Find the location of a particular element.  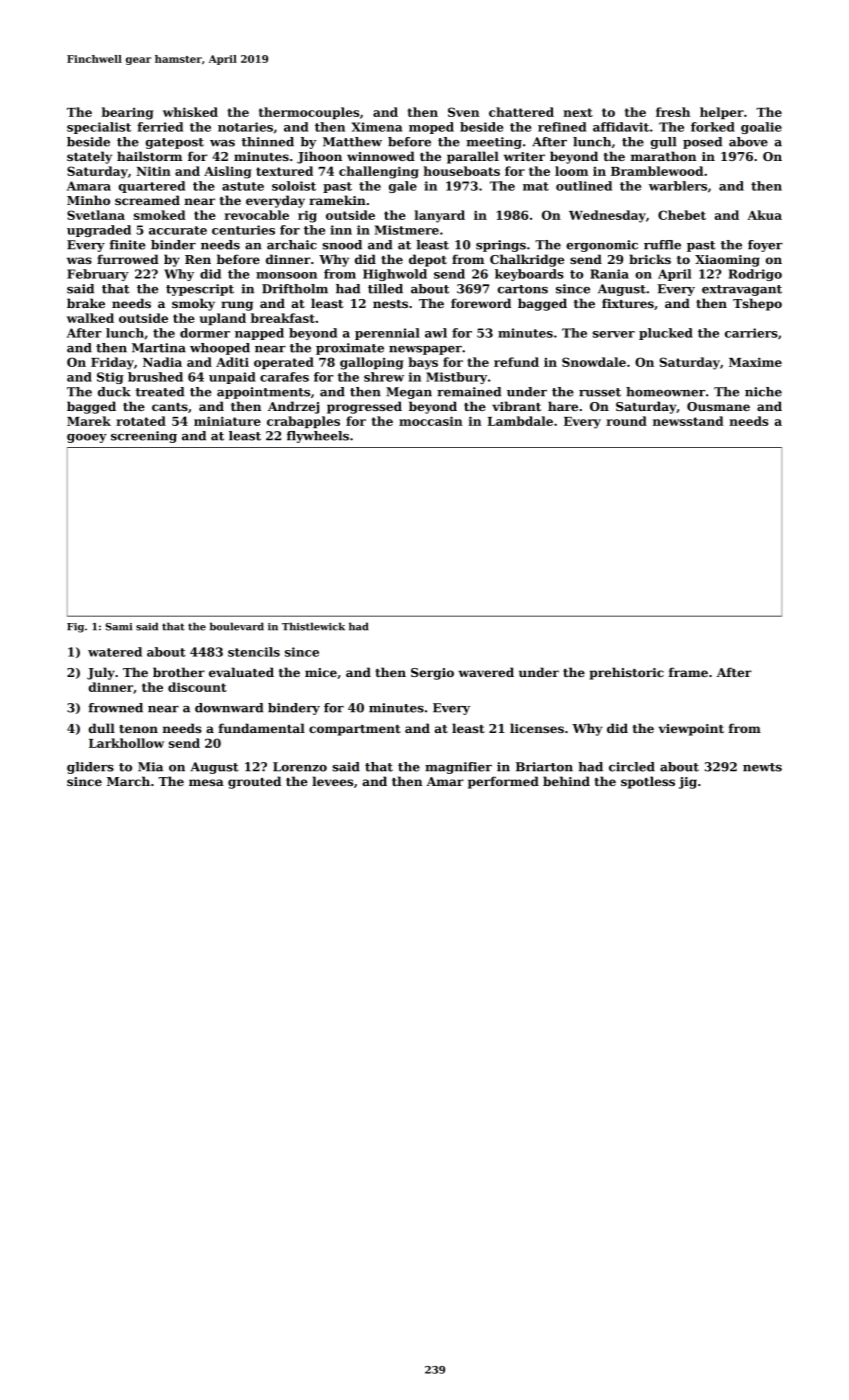

newsstand is located at coordinates (688, 421).
